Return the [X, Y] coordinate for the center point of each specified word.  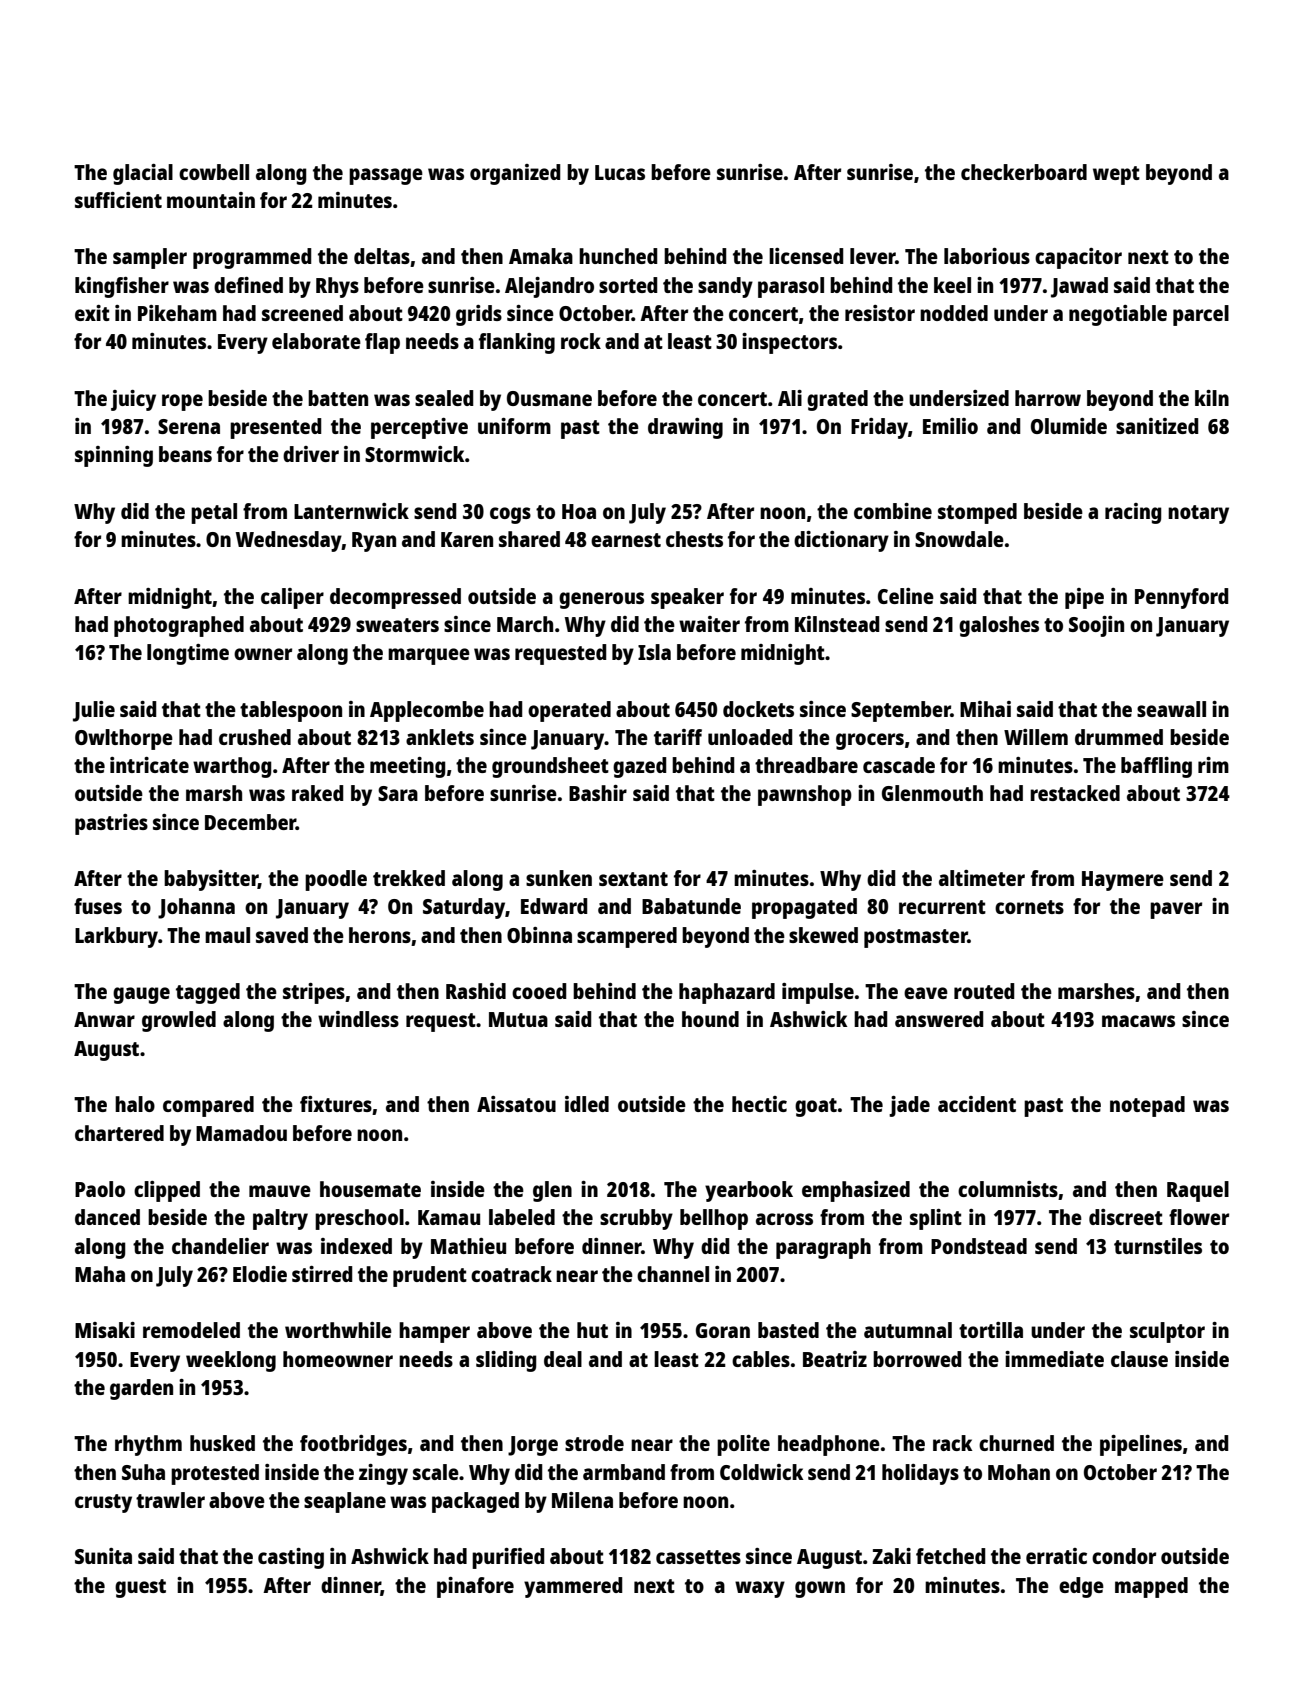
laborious [987, 256]
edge [1081, 1587]
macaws [1138, 1021]
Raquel [1198, 1191]
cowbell [214, 172]
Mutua [518, 1019]
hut [592, 1330]
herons [380, 935]
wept [1116, 175]
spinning [114, 456]
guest [140, 1588]
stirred [322, 1274]
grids [479, 315]
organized [515, 174]
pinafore [475, 1587]
